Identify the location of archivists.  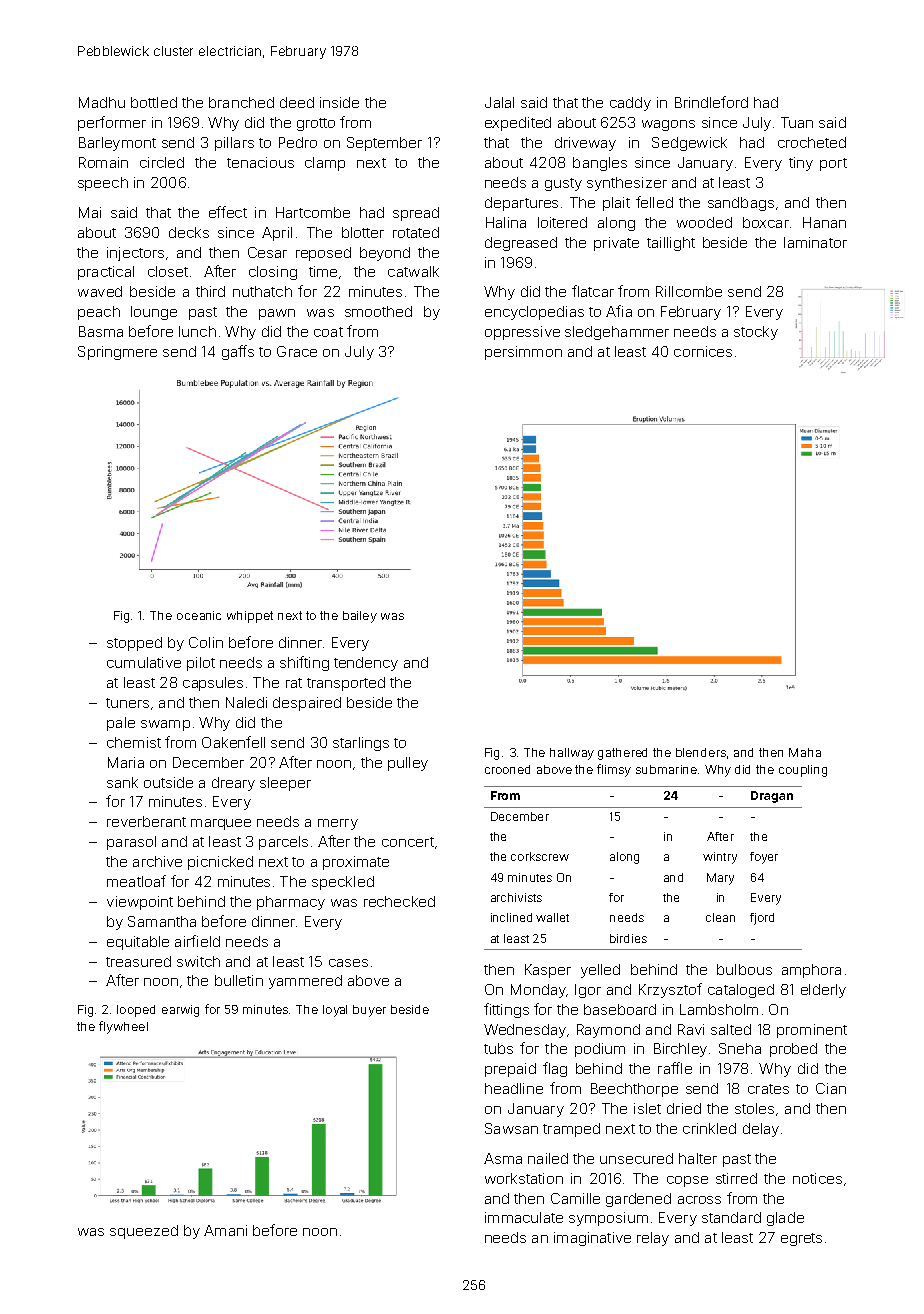
(516, 897).
